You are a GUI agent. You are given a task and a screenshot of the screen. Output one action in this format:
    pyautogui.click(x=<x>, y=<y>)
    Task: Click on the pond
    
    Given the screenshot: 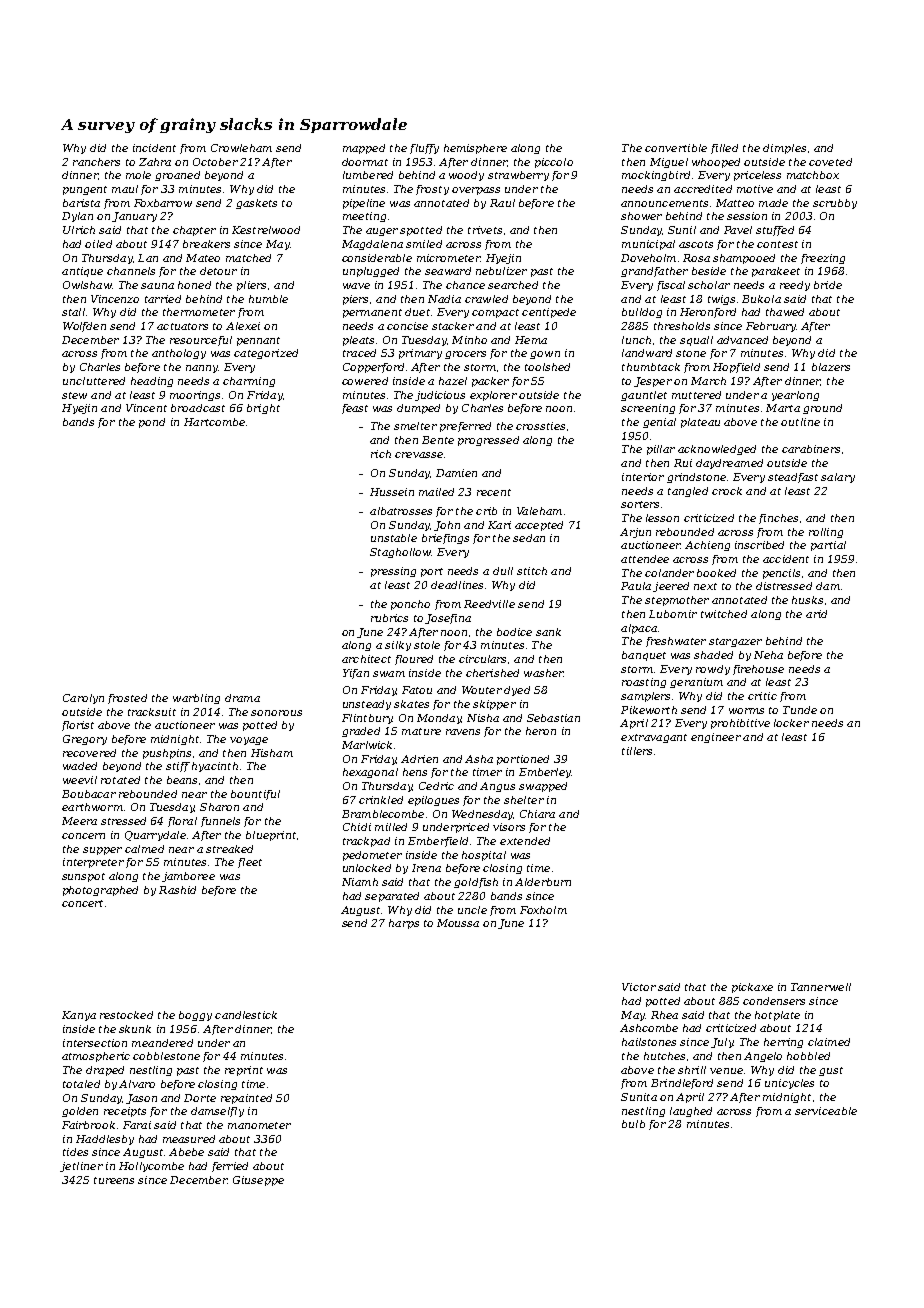 What is the action you would take?
    pyautogui.click(x=152, y=423)
